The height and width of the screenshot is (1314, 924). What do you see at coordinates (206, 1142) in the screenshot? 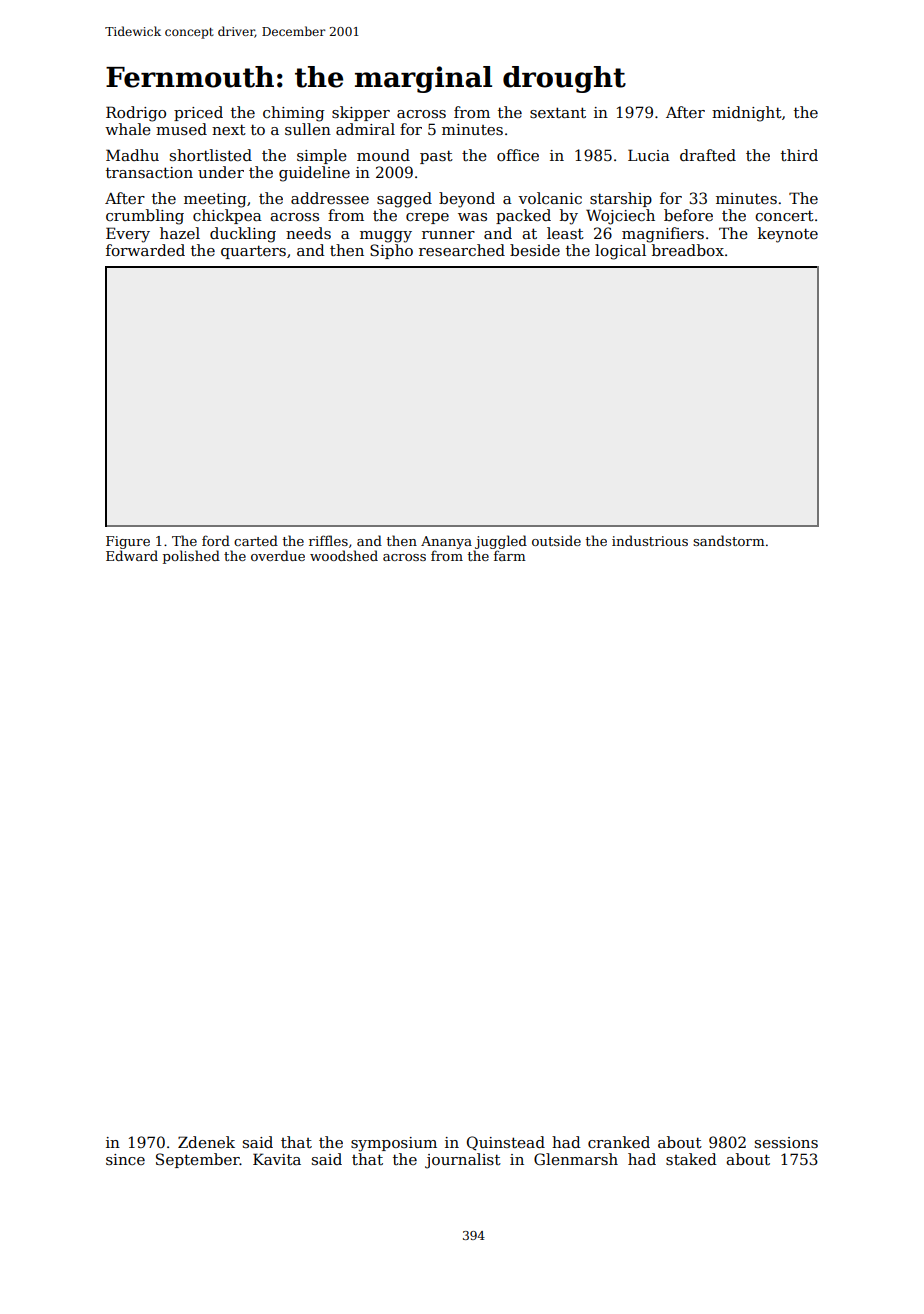
I see `Zdenek` at bounding box center [206, 1142].
